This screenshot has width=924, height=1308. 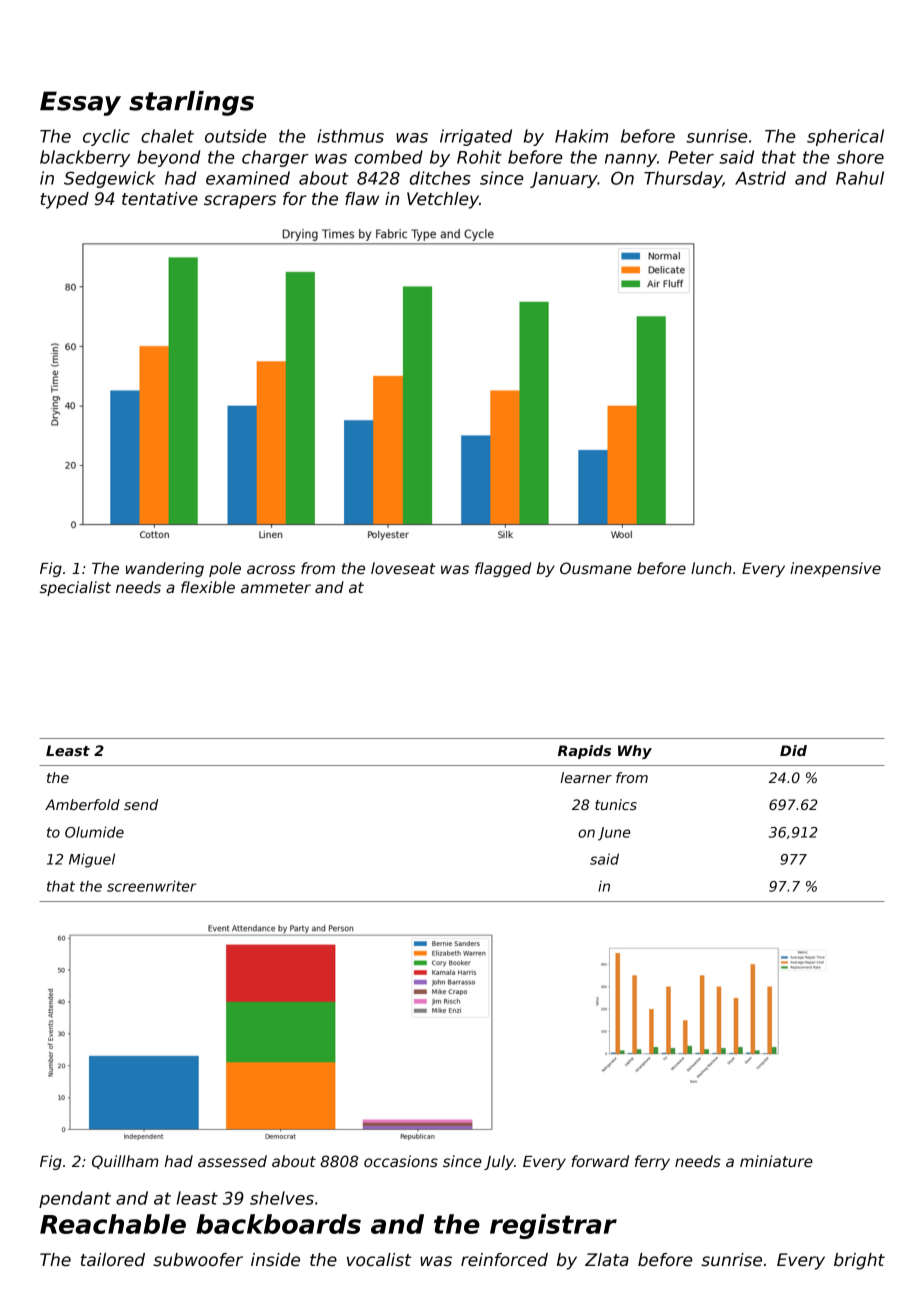 I want to click on lunch, so click(x=711, y=568).
